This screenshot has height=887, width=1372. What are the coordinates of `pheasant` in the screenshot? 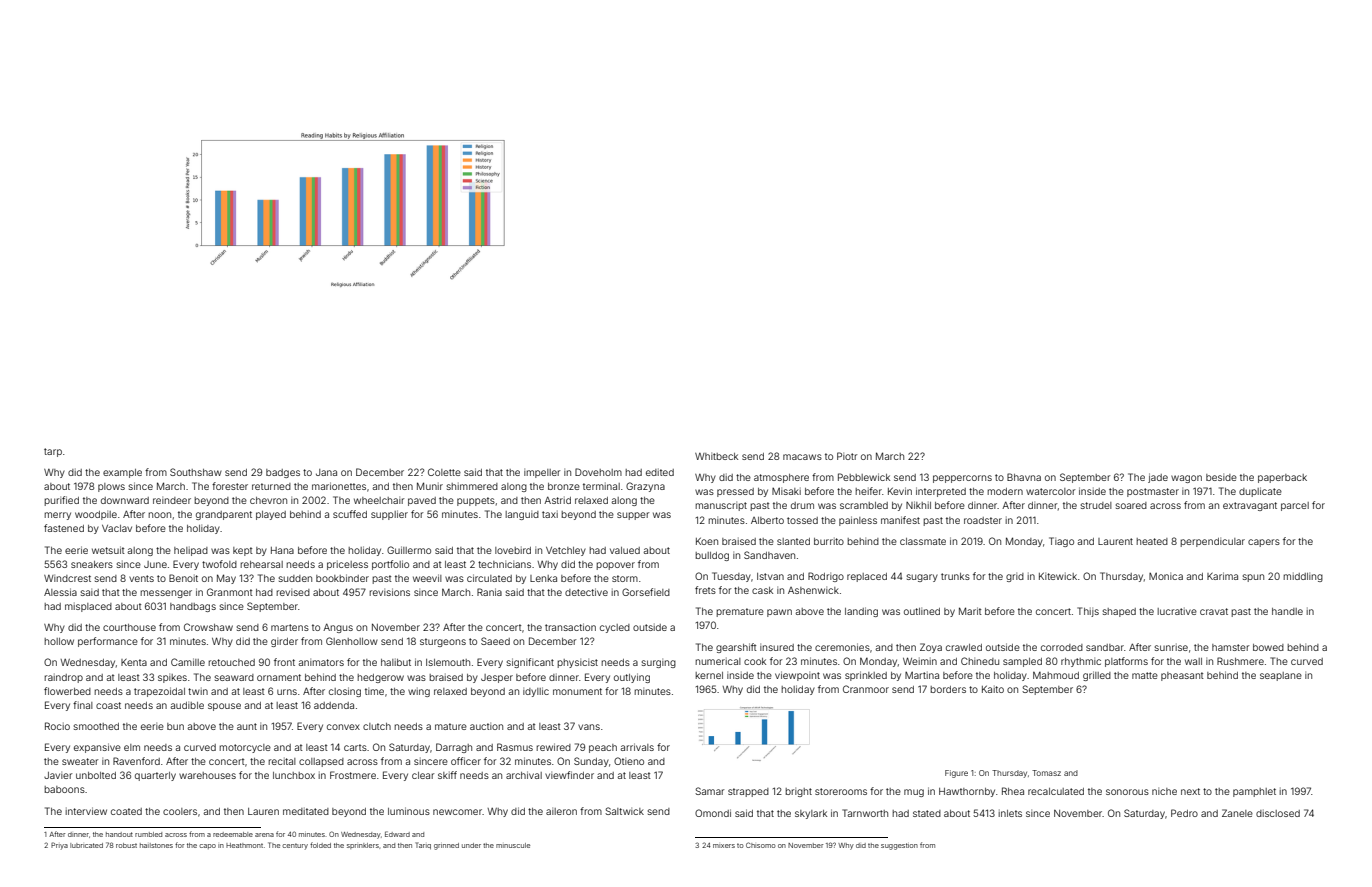 It's located at (1182, 676).
